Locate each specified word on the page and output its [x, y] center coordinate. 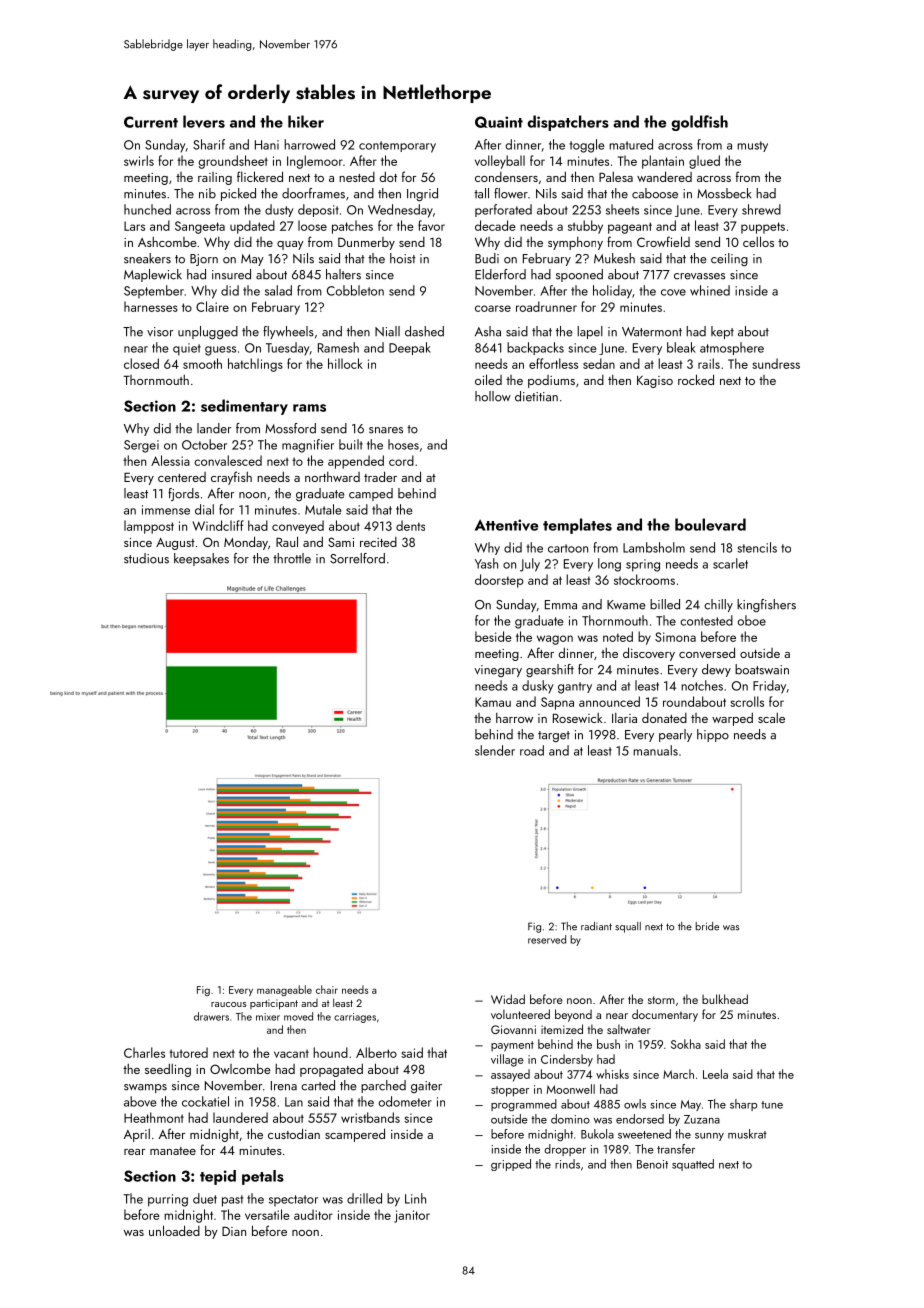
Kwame [626, 605]
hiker [306, 121]
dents [410, 525]
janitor [412, 1216]
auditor [313, 1214]
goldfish [700, 123]
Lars [134, 226]
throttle [292, 558]
